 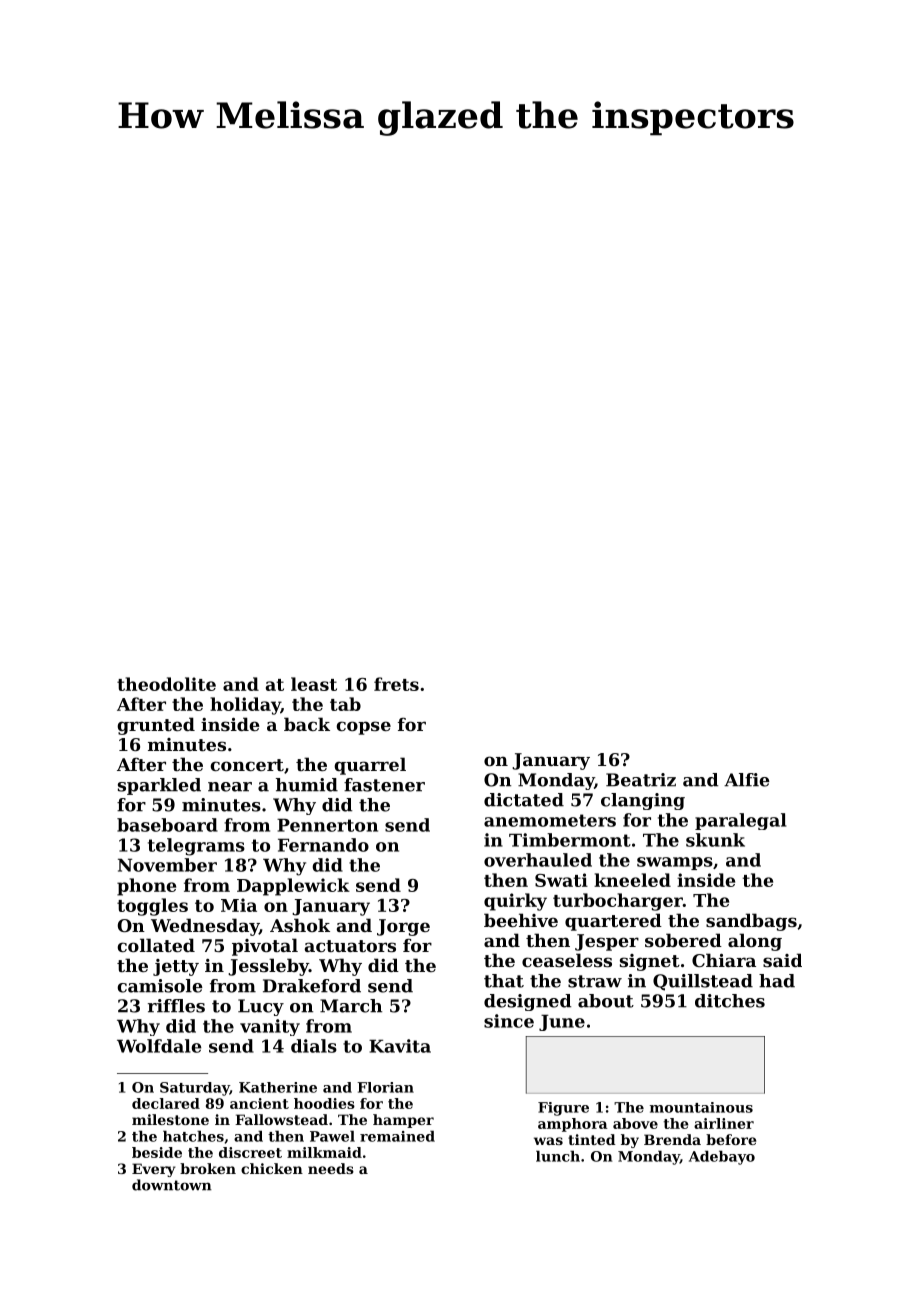 What do you see at coordinates (683, 940) in the document?
I see `sobered` at bounding box center [683, 940].
